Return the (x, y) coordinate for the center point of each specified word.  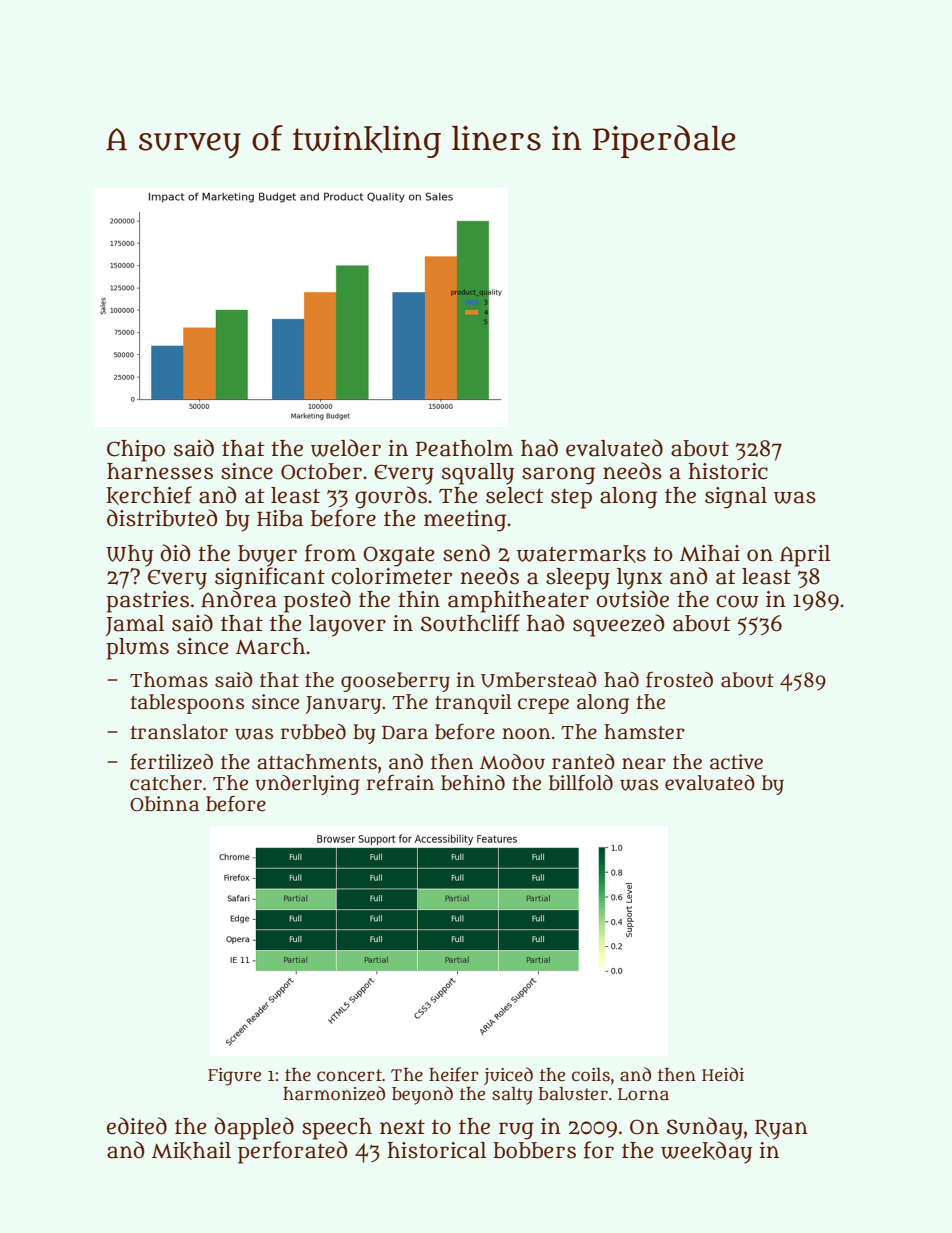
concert (349, 1075)
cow (737, 601)
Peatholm (464, 448)
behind (473, 783)
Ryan (781, 1129)
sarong (558, 476)
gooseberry (395, 682)
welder (346, 448)
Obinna (164, 804)
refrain (400, 783)
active (736, 762)
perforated (292, 1152)
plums (137, 649)
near (644, 764)
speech (337, 1129)
